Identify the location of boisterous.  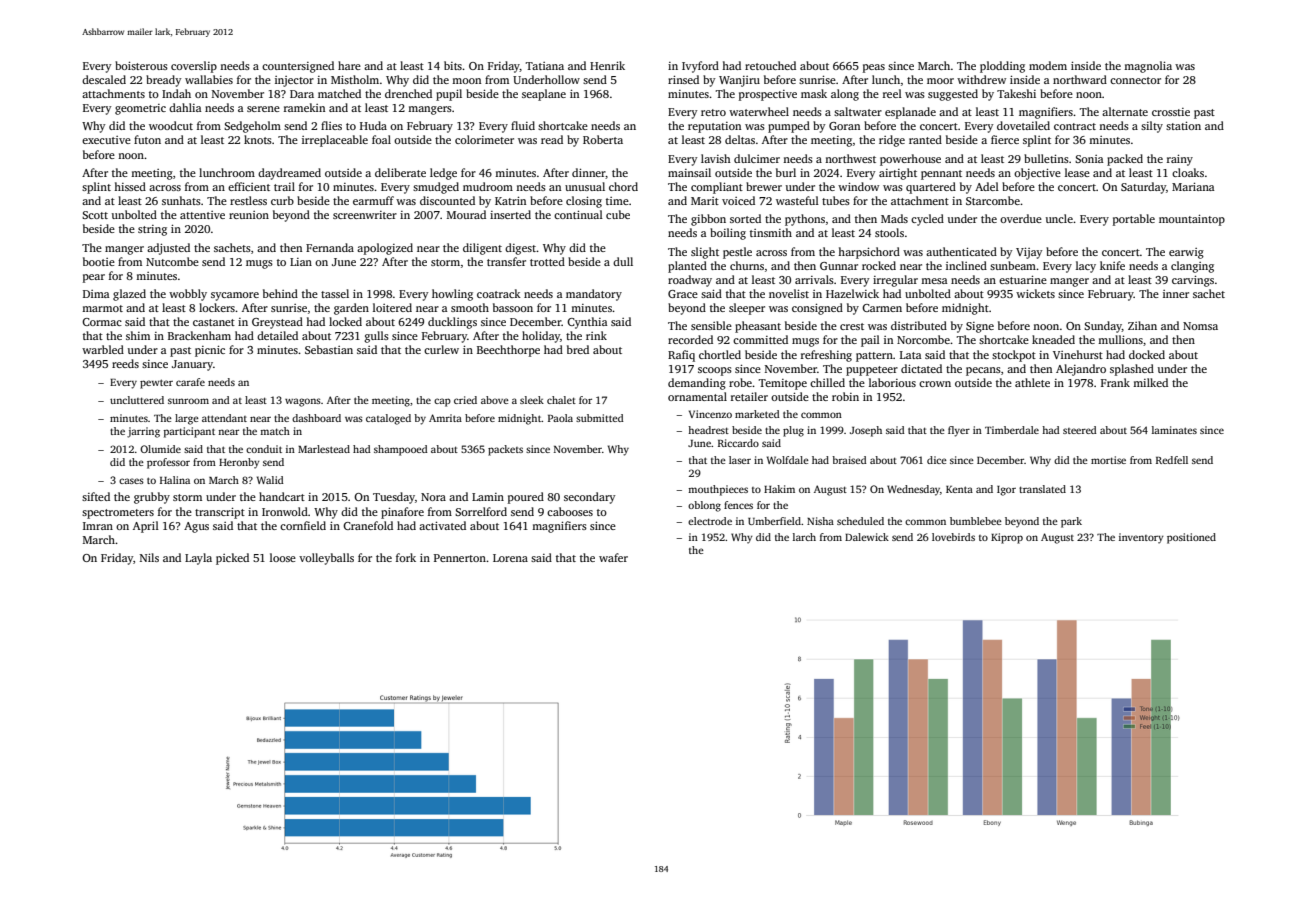
(141, 65).
